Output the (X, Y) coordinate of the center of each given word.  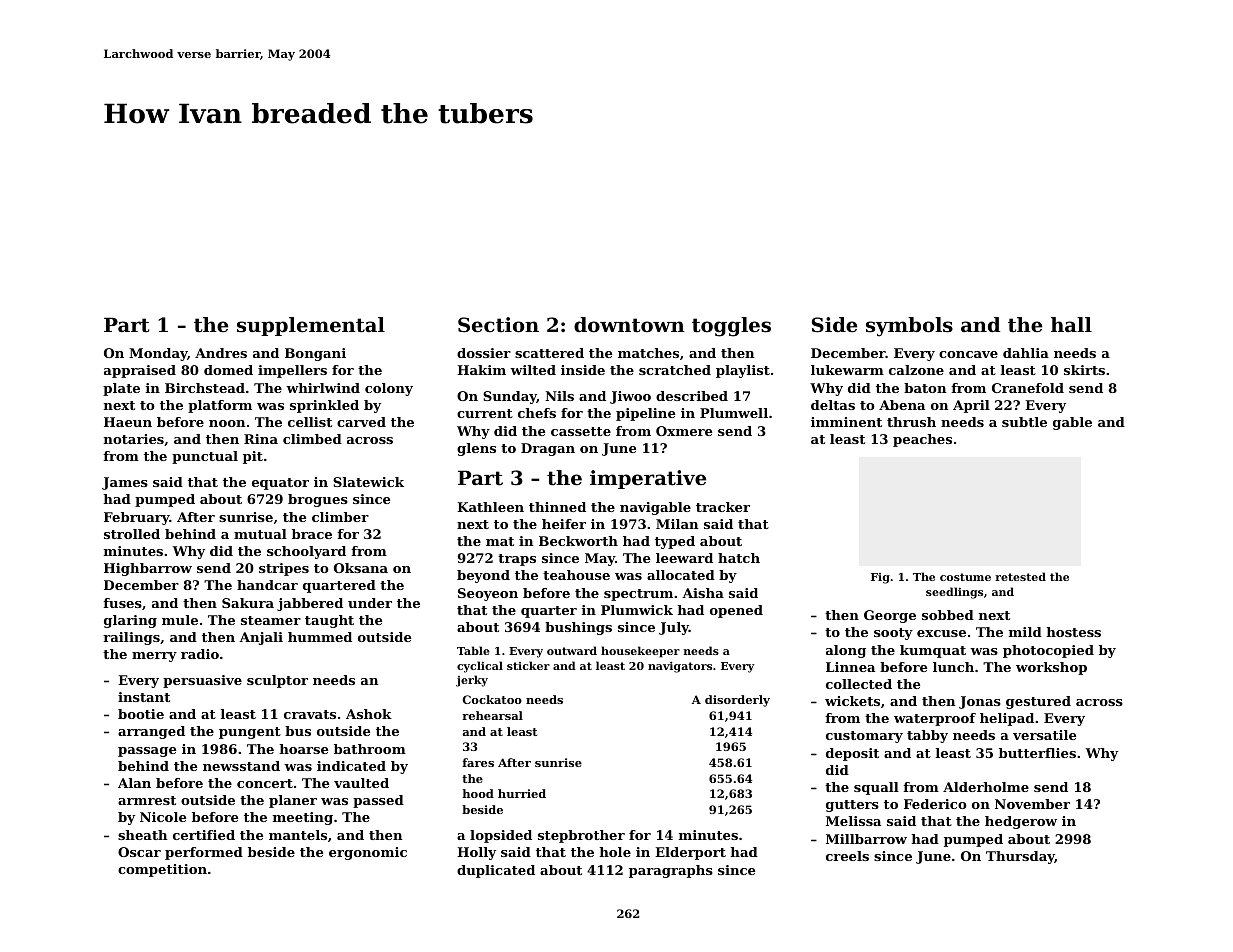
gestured (1038, 702)
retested (1020, 576)
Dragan (548, 449)
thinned (557, 507)
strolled (132, 534)
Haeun (128, 422)
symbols (909, 327)
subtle (1024, 422)
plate (121, 389)
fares (478, 762)
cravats (310, 714)
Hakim (481, 370)
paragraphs (671, 871)
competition (162, 870)
